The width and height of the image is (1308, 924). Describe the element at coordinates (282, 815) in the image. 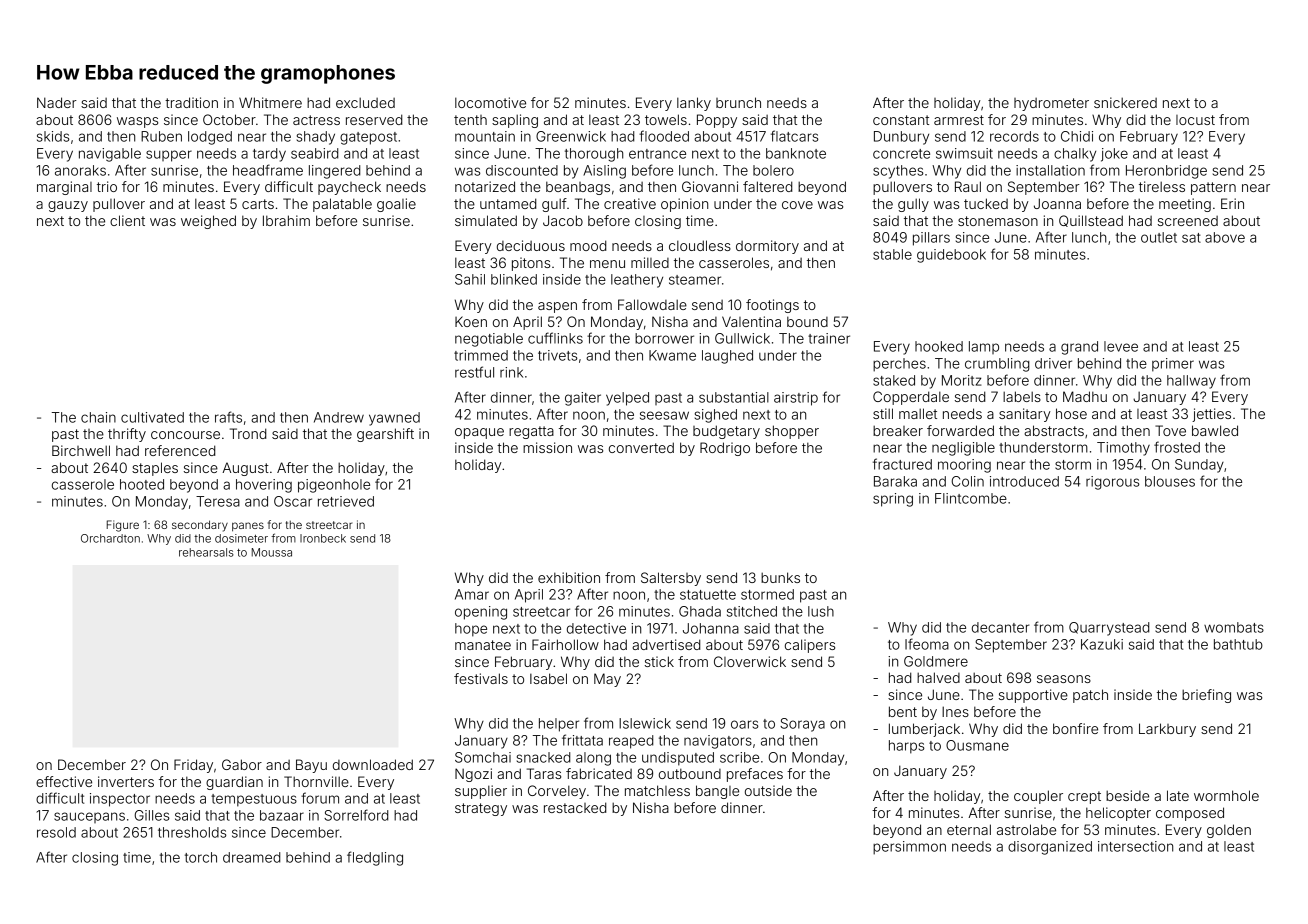

I see `bazaar` at that location.
